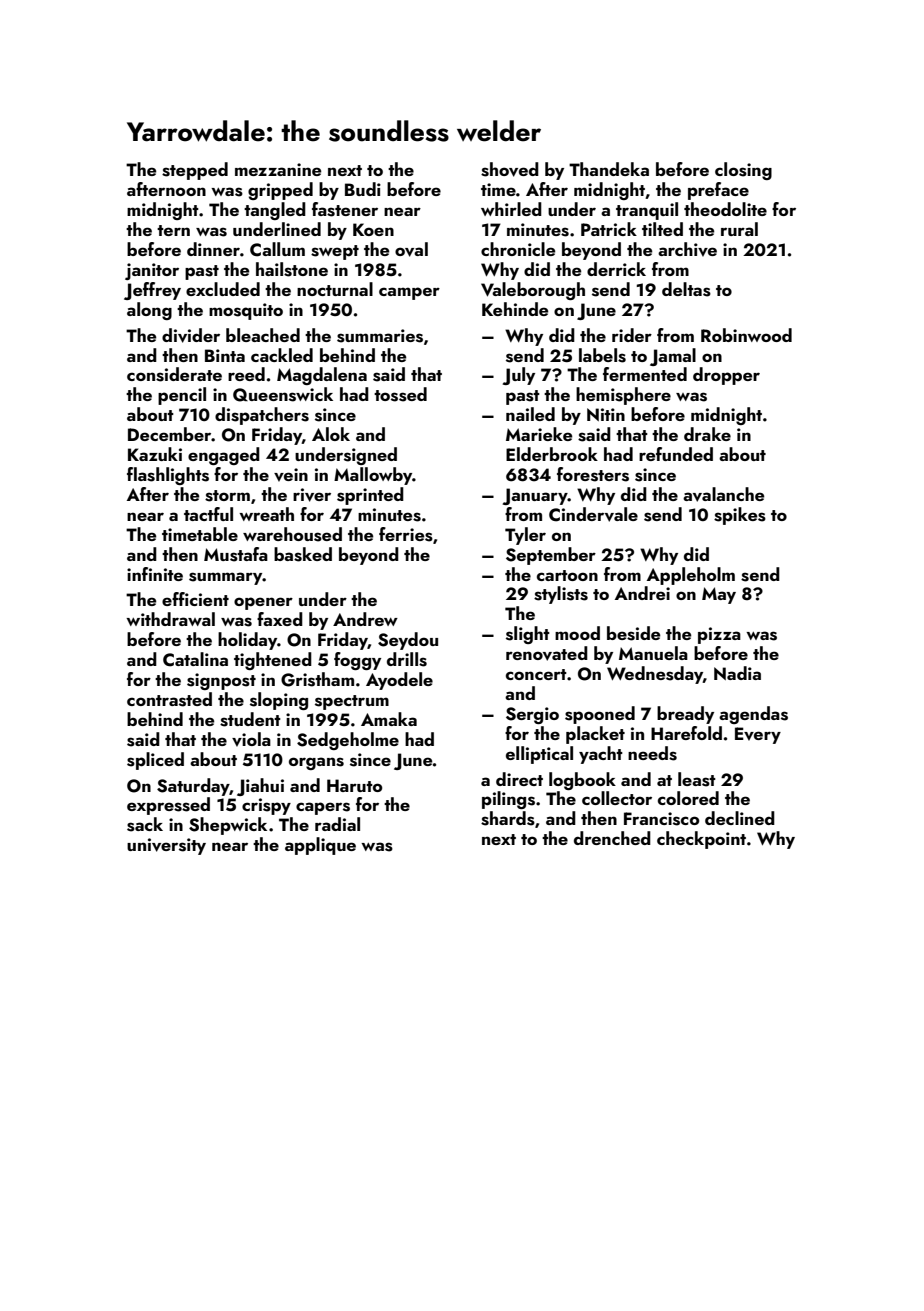 Image resolution: width=924 pixels, height=1311 pixels. I want to click on tactful, so click(208, 514).
